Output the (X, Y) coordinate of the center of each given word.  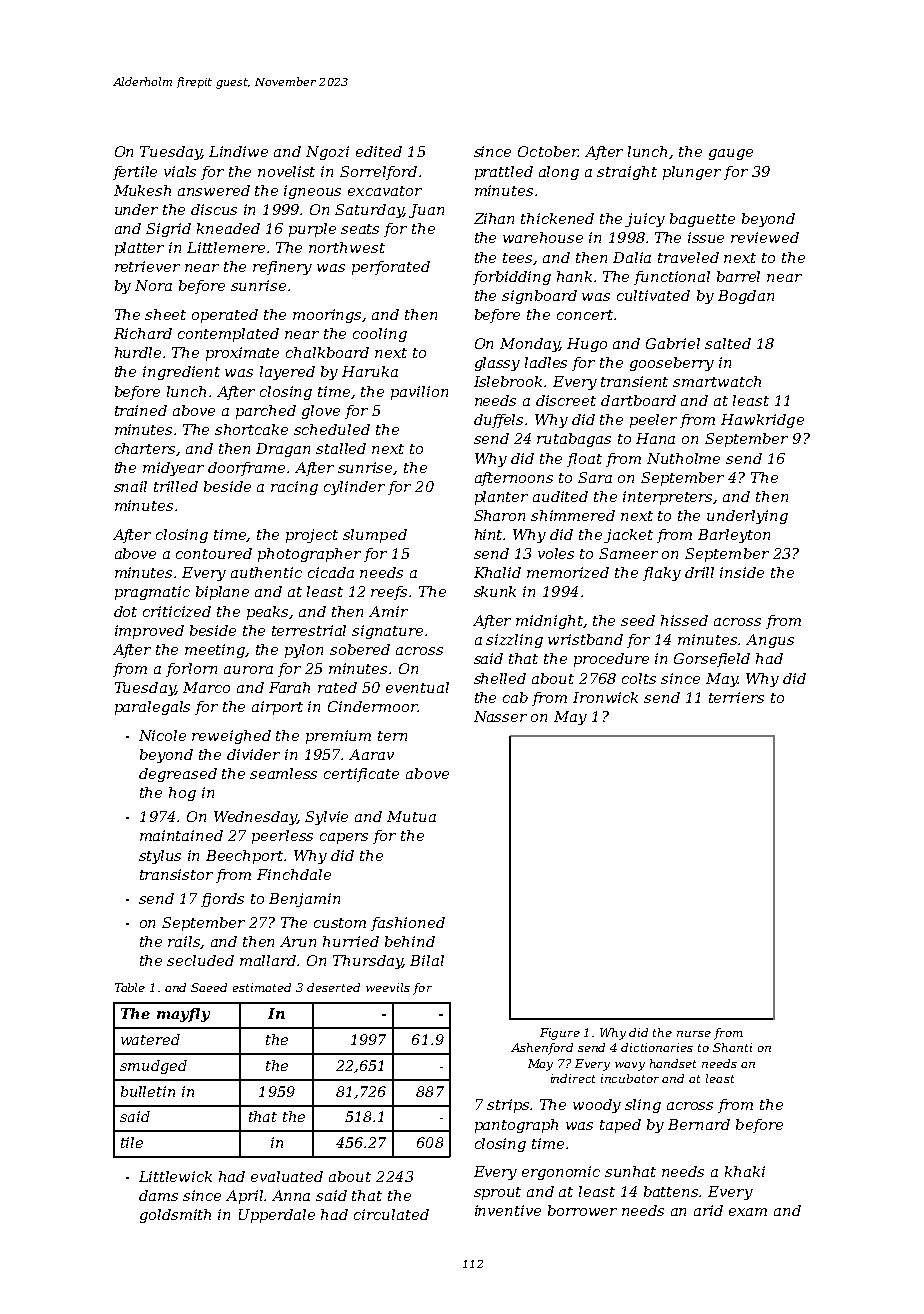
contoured (214, 553)
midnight (550, 622)
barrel (738, 276)
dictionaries (657, 1047)
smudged (153, 1067)
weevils (388, 987)
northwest (347, 247)
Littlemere (226, 247)
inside (742, 572)
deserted (333, 987)
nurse (694, 1034)
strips (509, 1106)
